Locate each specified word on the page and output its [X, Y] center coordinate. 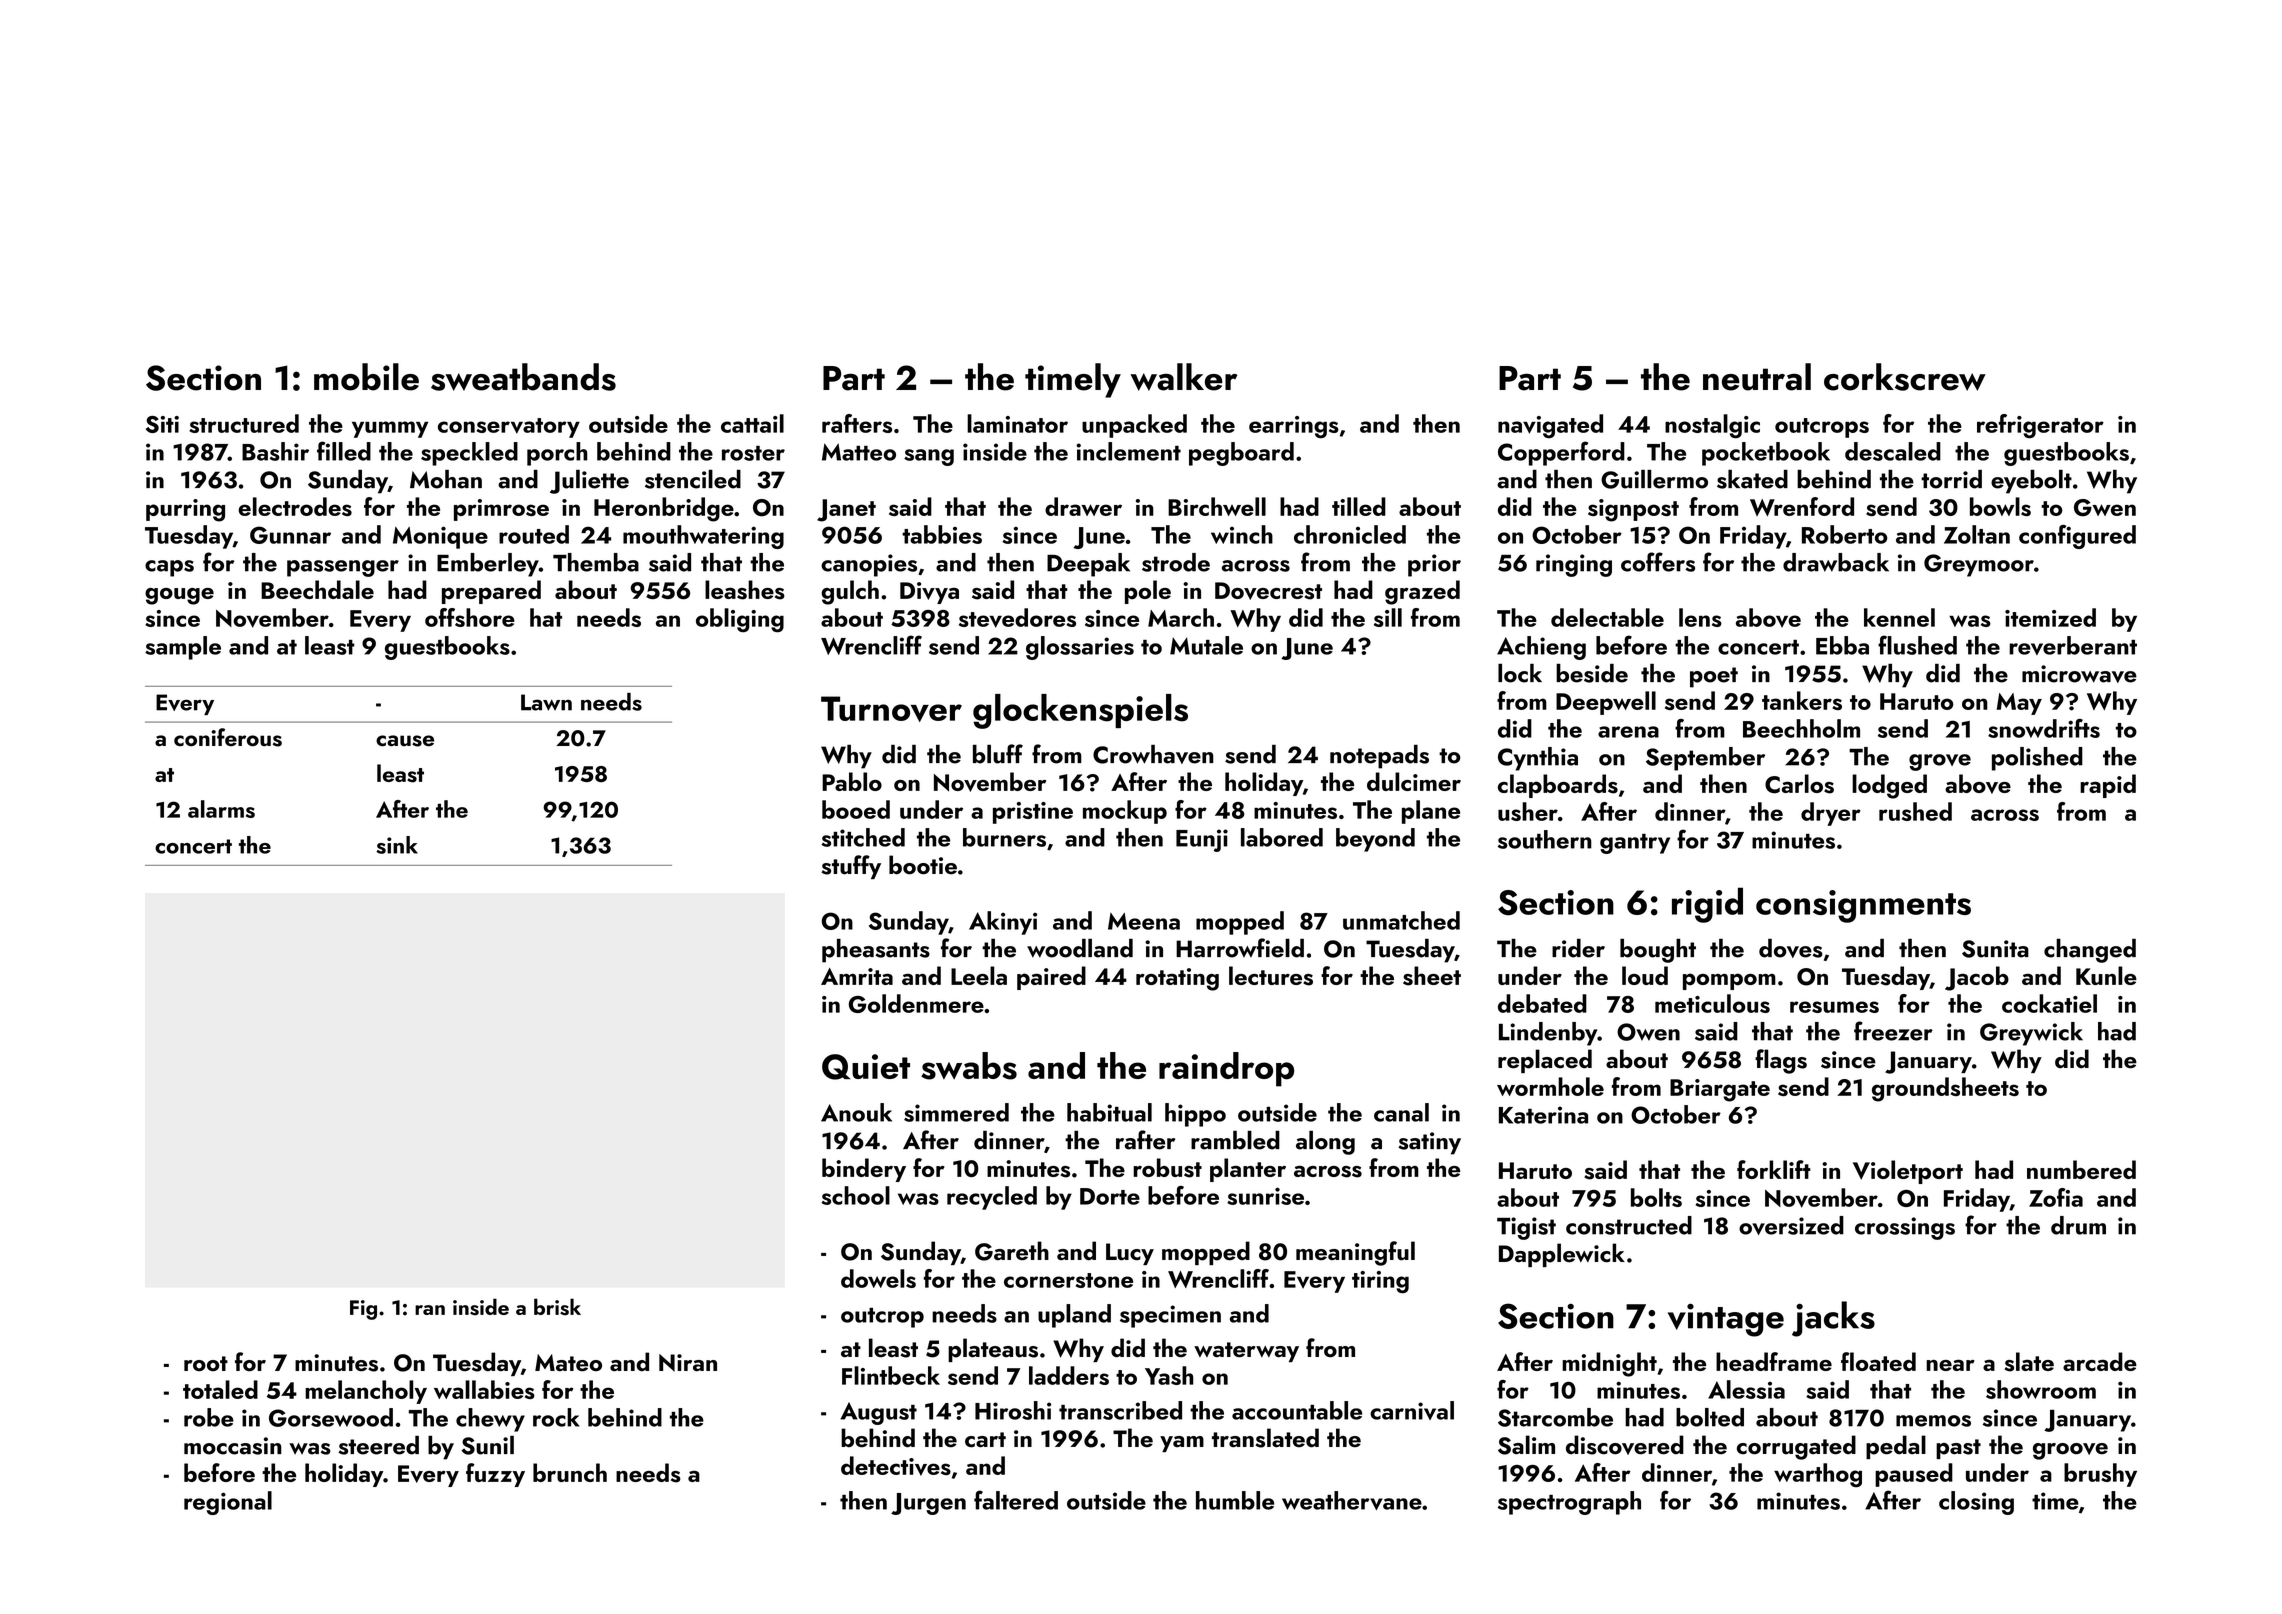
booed [856, 809]
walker [1184, 377]
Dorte [1110, 1196]
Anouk [856, 1112]
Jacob [1977, 978]
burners [1004, 837]
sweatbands [523, 377]
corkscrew [1905, 377]
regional [228, 1503]
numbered [2081, 1169]
